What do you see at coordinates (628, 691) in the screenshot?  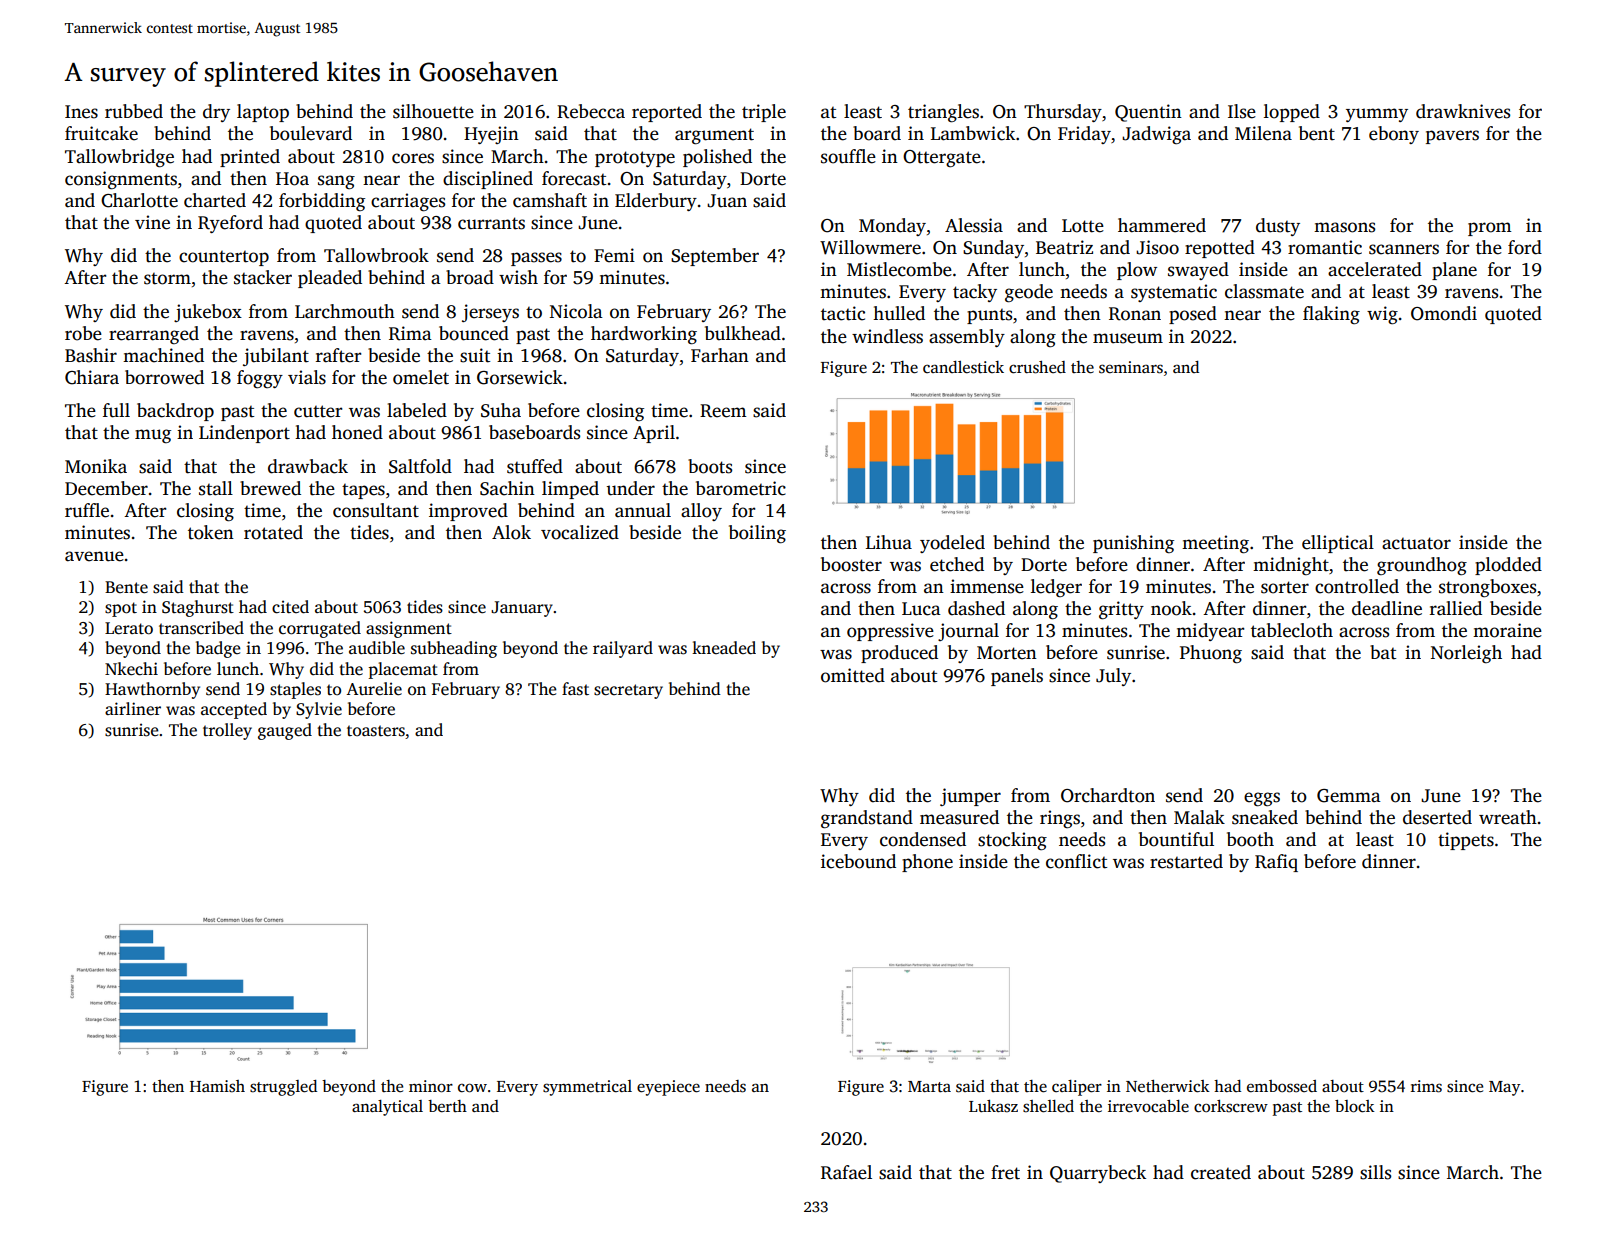 I see `secretary` at bounding box center [628, 691].
